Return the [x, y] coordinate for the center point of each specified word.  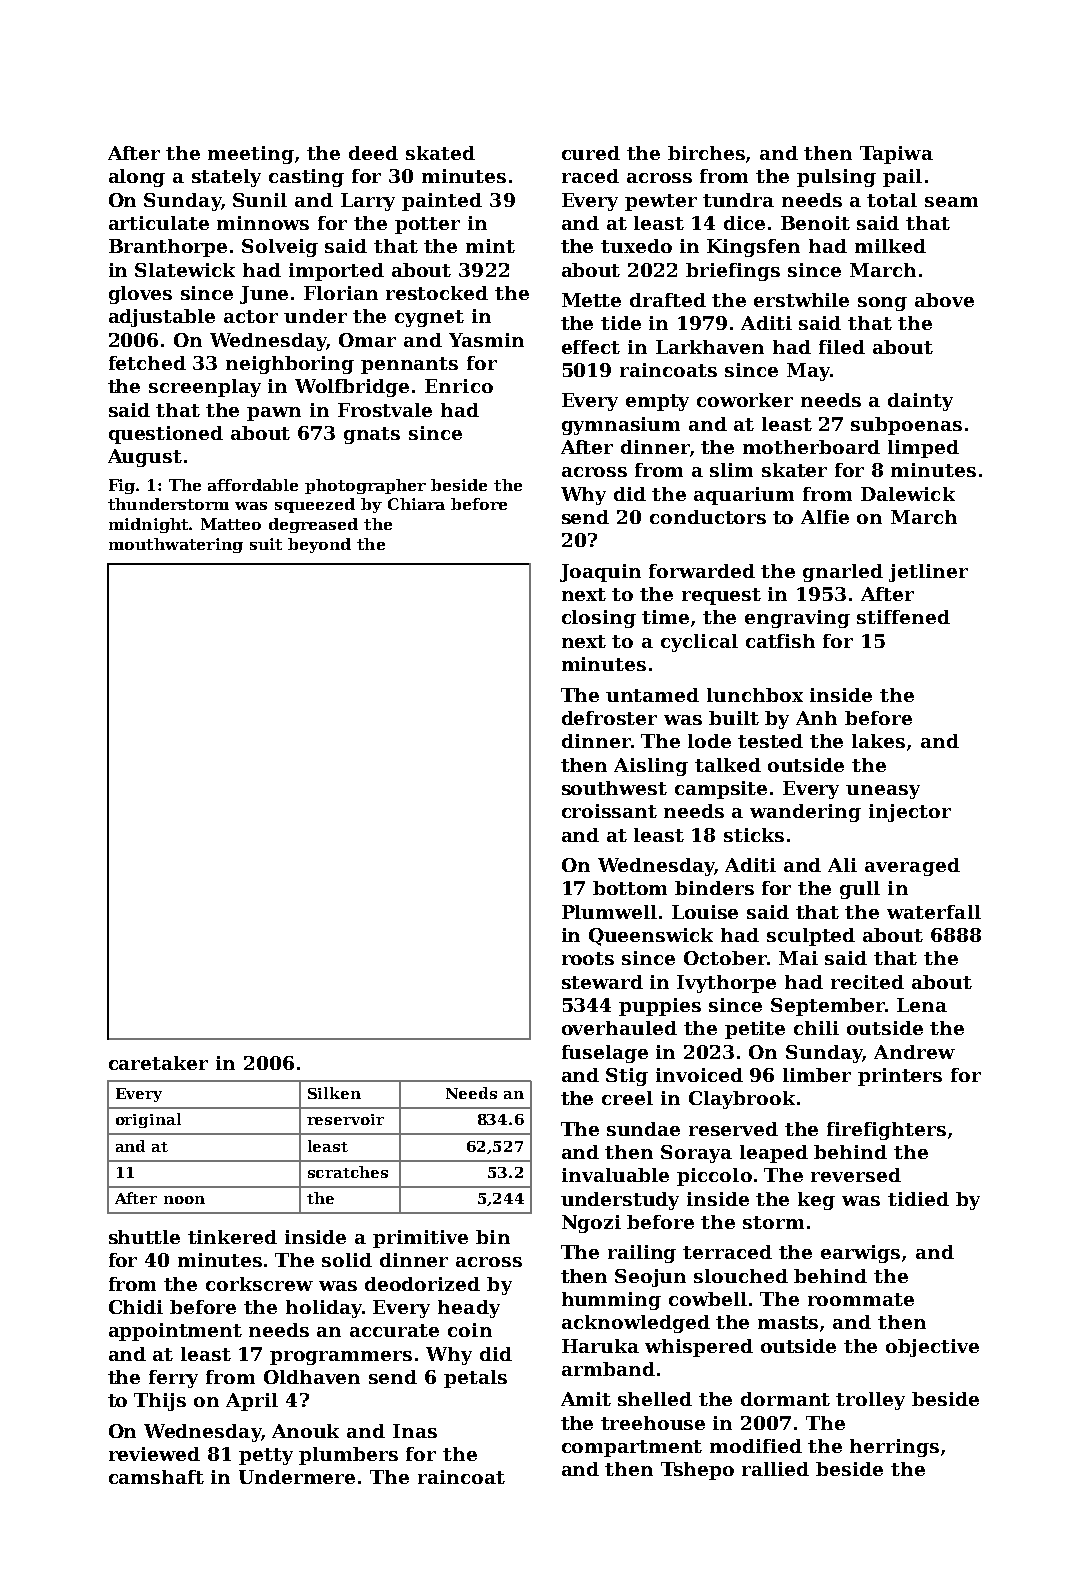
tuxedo [636, 246]
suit [266, 544]
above [944, 300]
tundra [738, 200]
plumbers [348, 1456]
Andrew [914, 1052]
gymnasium [621, 426]
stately [226, 178]
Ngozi [591, 1224]
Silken [334, 1093]
